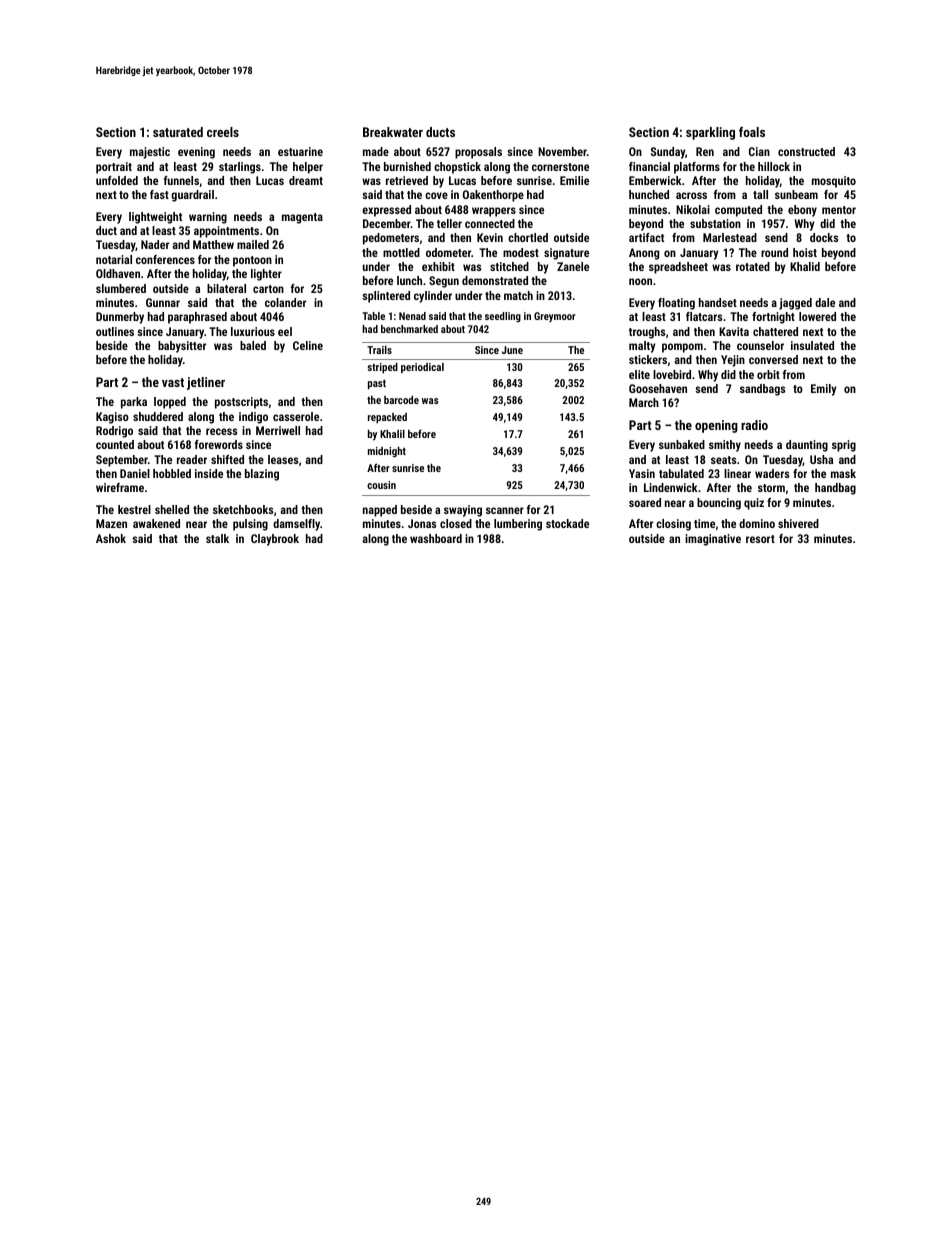  Describe the element at coordinates (120, 487) in the document. I see `wireframe` at that location.
